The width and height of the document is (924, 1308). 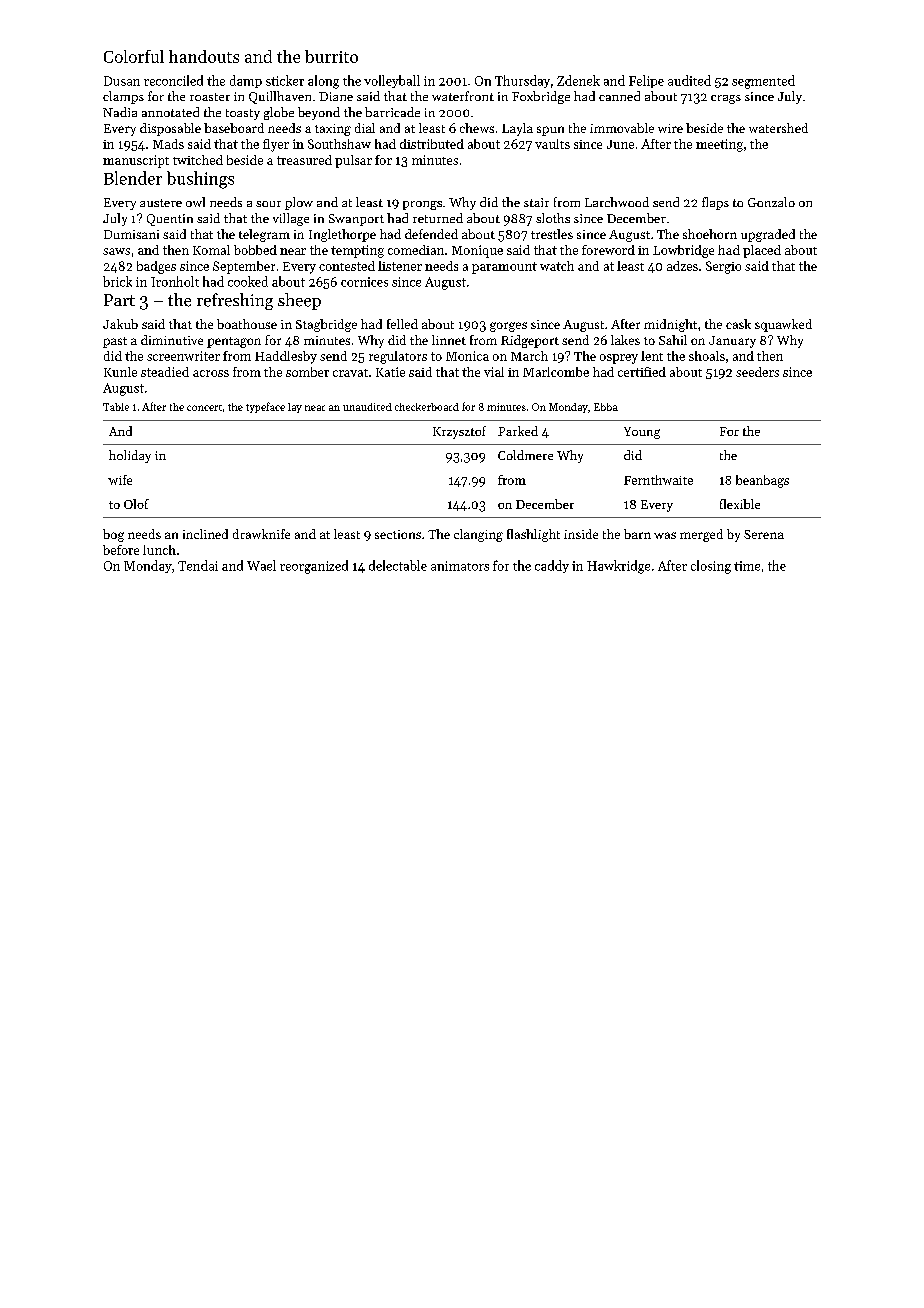 What do you see at coordinates (307, 372) in the document?
I see `somber` at bounding box center [307, 372].
